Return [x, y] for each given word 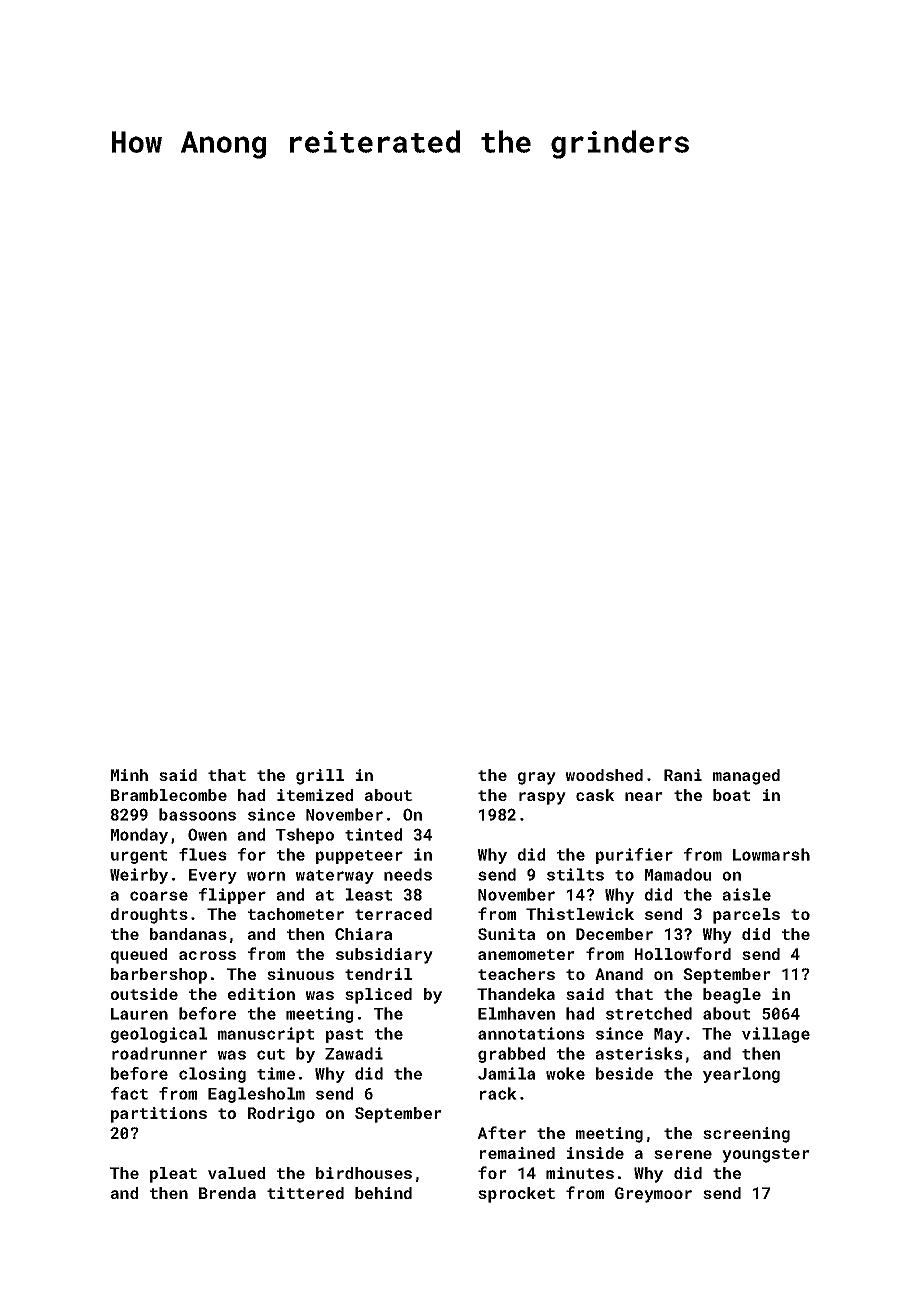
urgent [139, 857]
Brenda [227, 1193]
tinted [373, 834]
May [668, 1035]
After [502, 1132]
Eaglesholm [256, 1095]
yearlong [741, 1075]
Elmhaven [516, 1013]
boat [731, 795]
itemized [315, 795]
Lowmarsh [771, 854]
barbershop [159, 976]
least [369, 894]
